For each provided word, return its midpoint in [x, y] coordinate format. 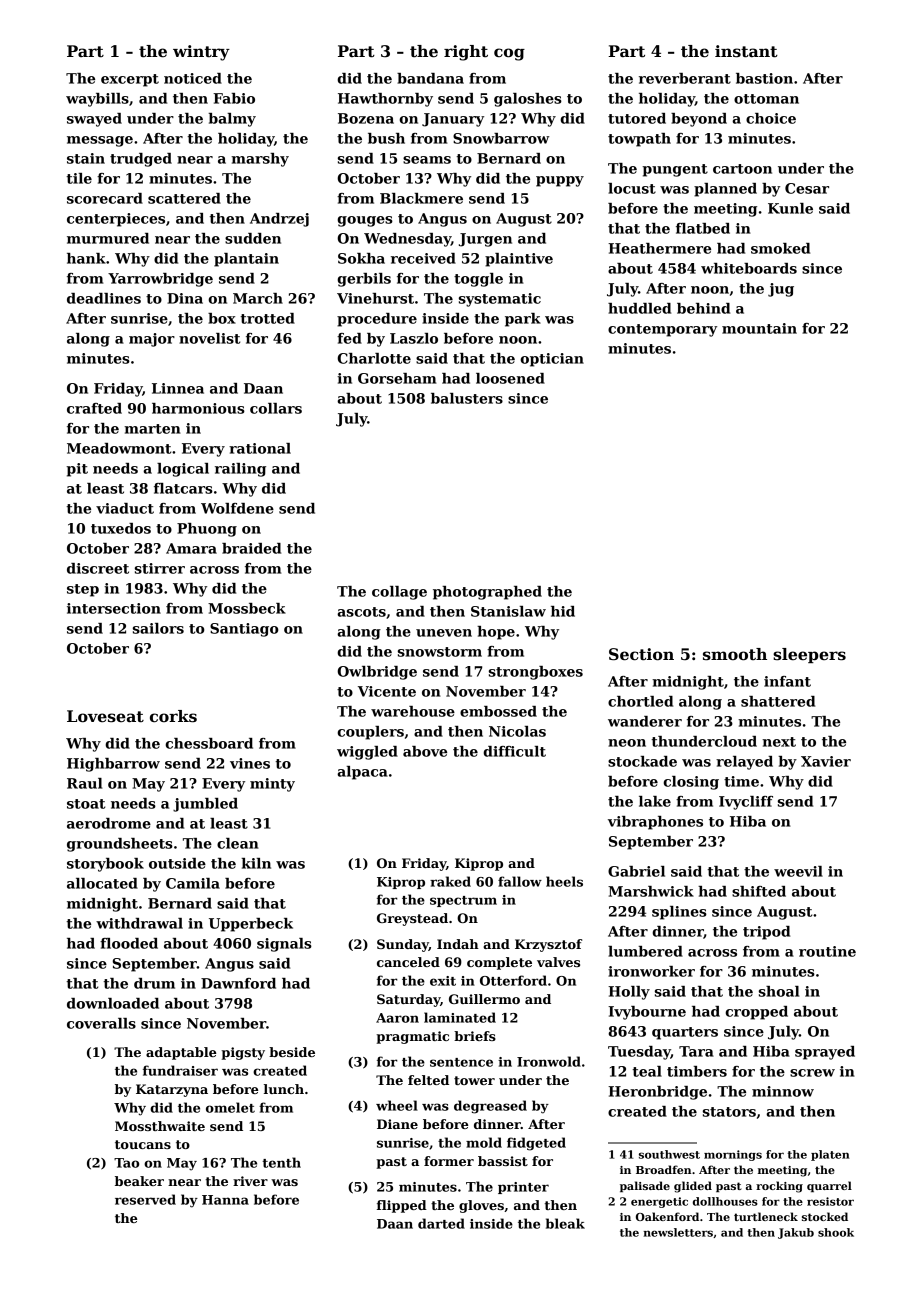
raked [450, 881]
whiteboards [749, 268]
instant [746, 51]
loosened [510, 378]
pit [77, 470]
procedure [377, 320]
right [466, 53]
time [741, 781]
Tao [126, 1163]
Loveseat [105, 716]
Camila [193, 883]
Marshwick [651, 891]
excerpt [130, 80]
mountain [759, 328]
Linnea [178, 388]
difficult [514, 751]
